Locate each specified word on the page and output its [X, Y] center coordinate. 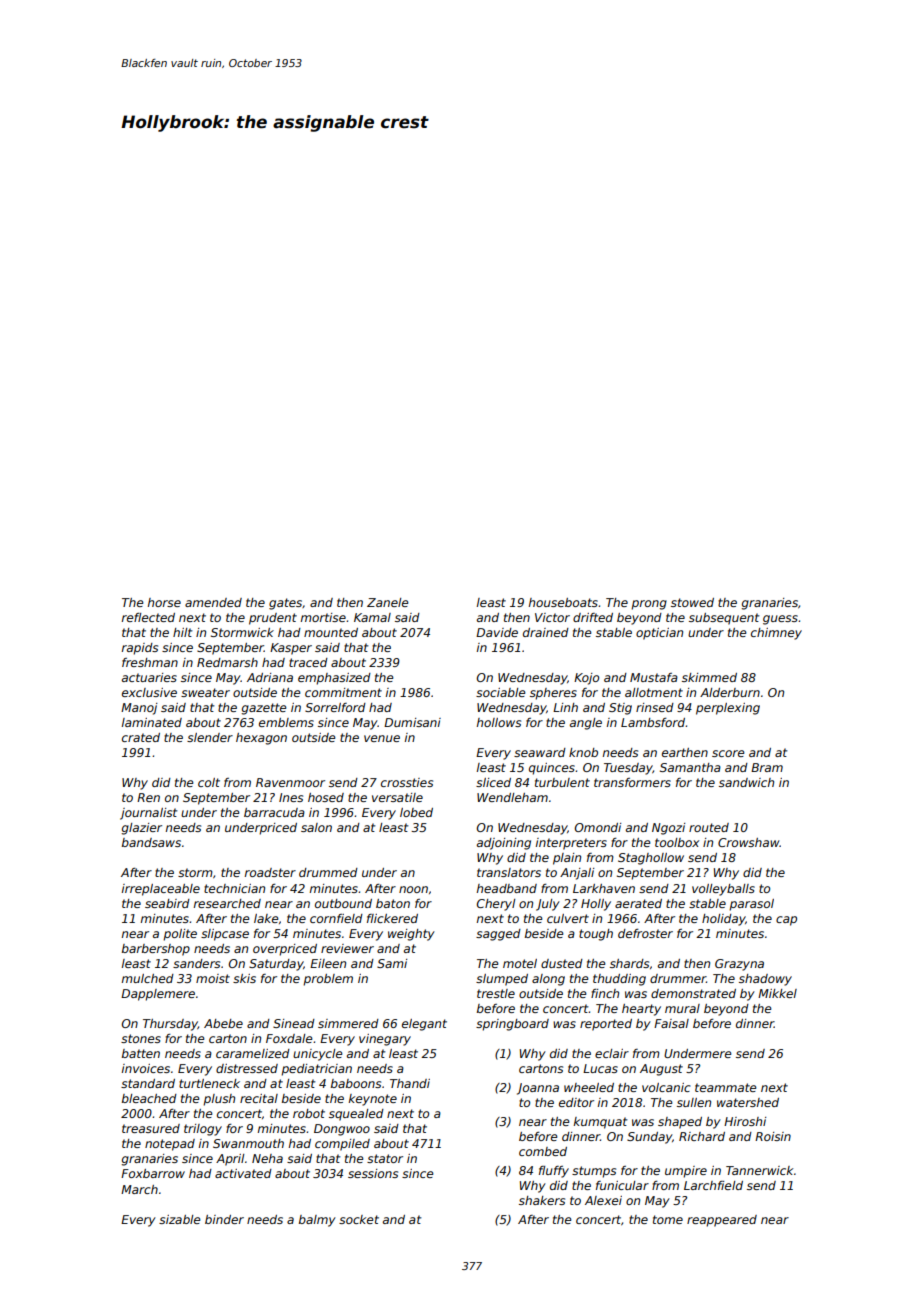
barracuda [274, 812]
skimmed [709, 677]
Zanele [388, 602]
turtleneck [209, 1083]
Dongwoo [342, 1130]
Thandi [410, 1083]
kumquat [600, 1123]
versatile [397, 797]
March [139, 1189]
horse [164, 602]
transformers [632, 782]
